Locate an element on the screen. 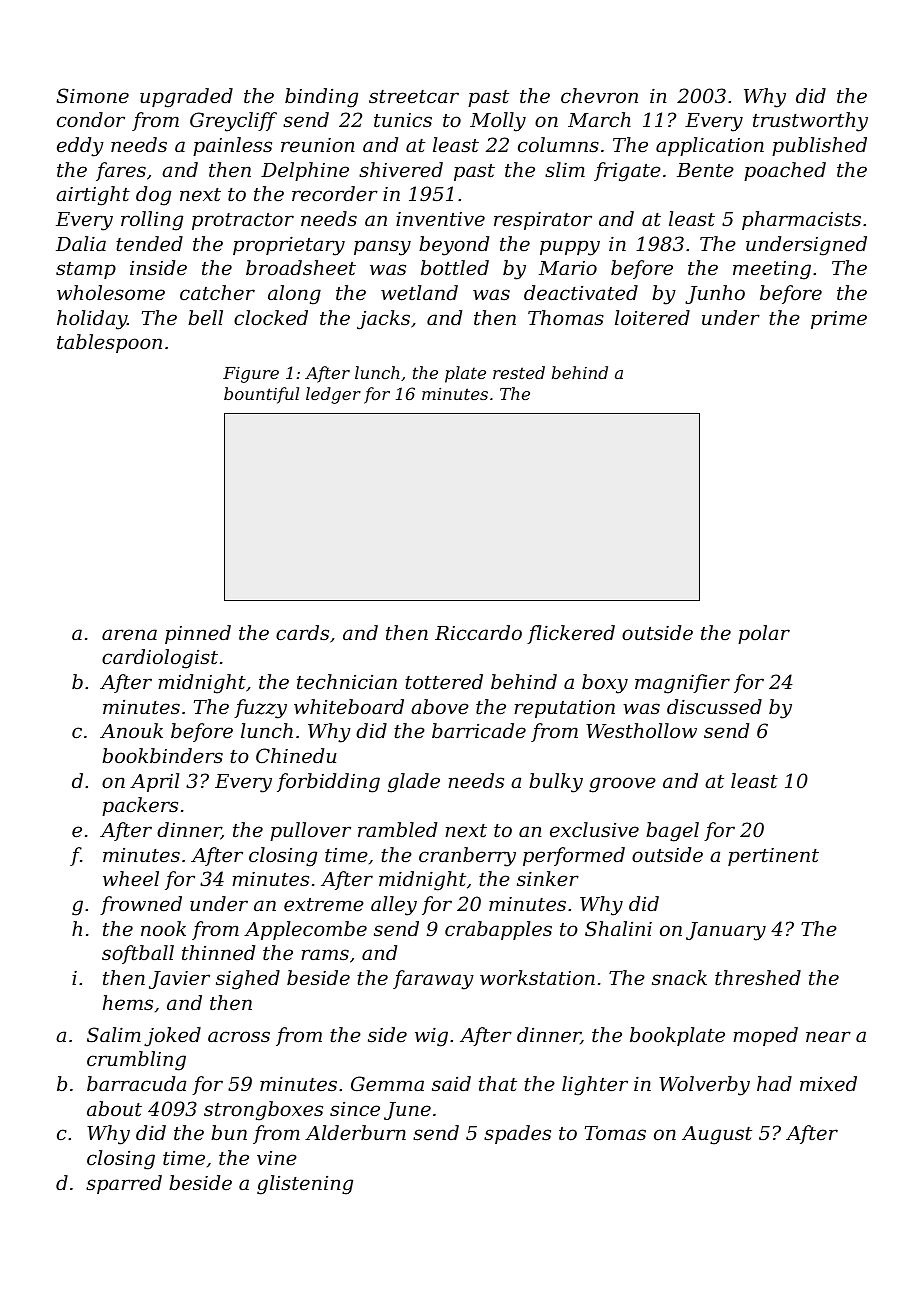  protractor is located at coordinates (243, 221).
